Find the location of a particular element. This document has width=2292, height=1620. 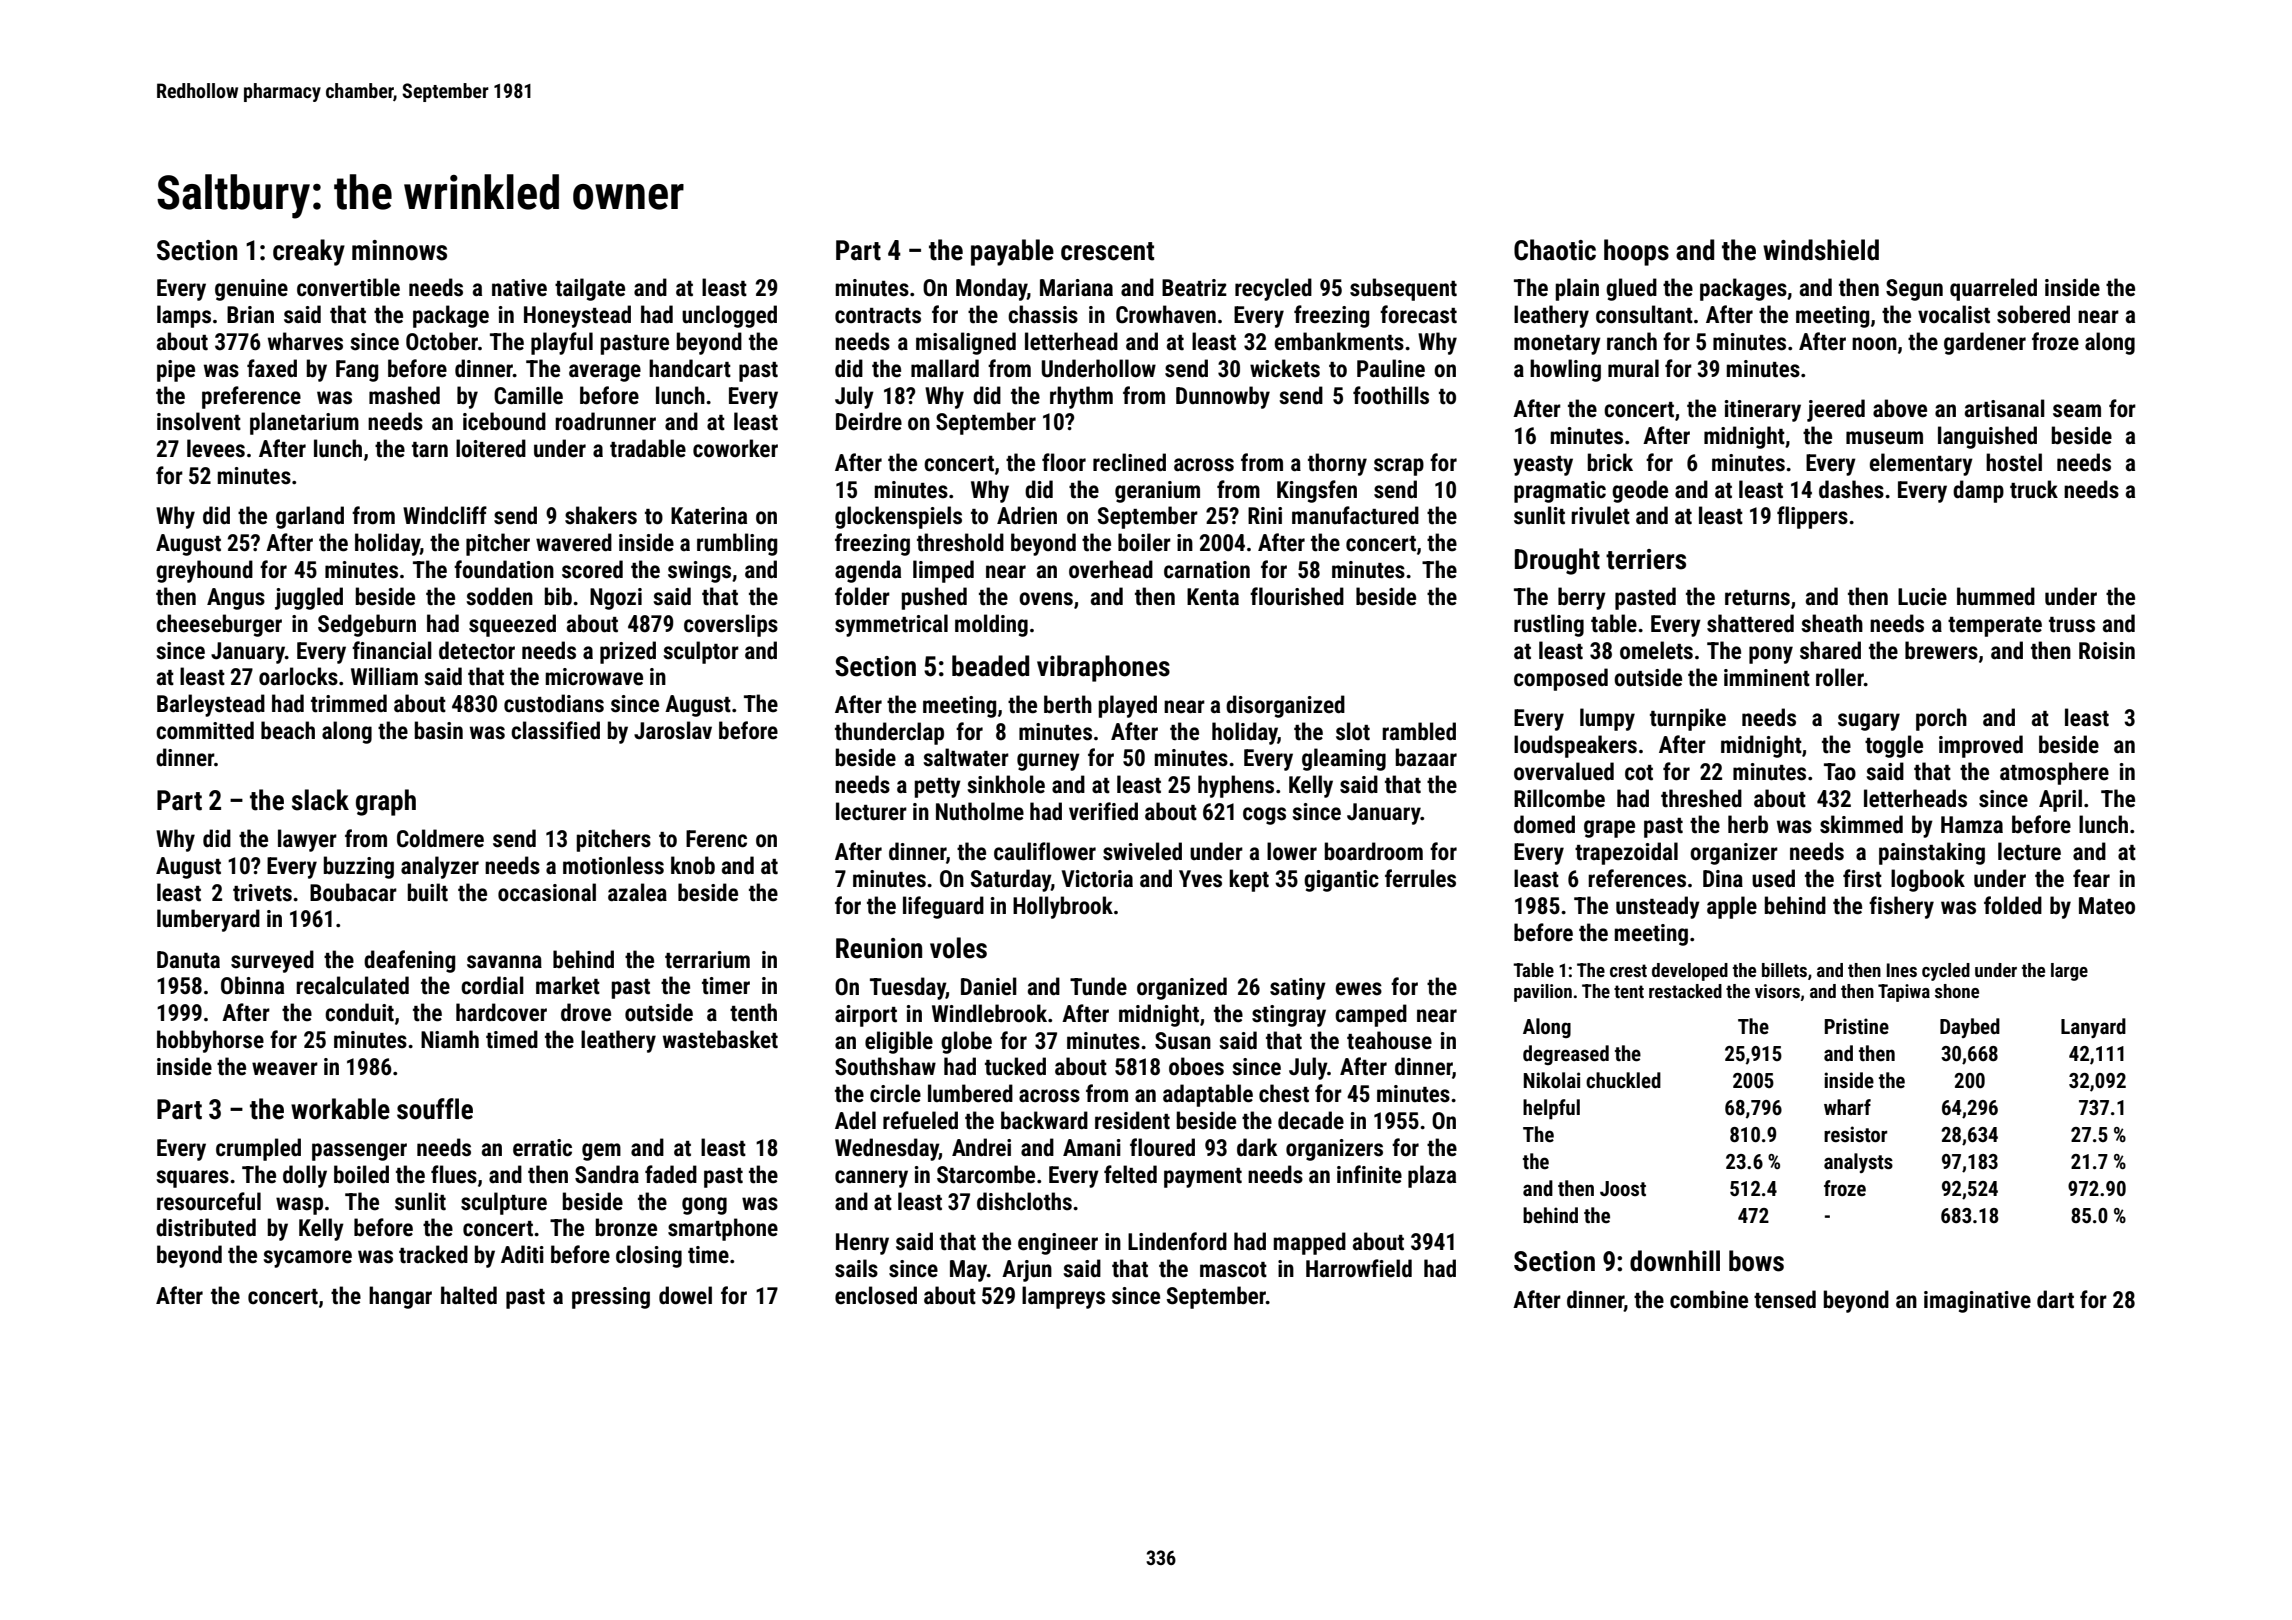

truss is located at coordinates (2072, 625).
